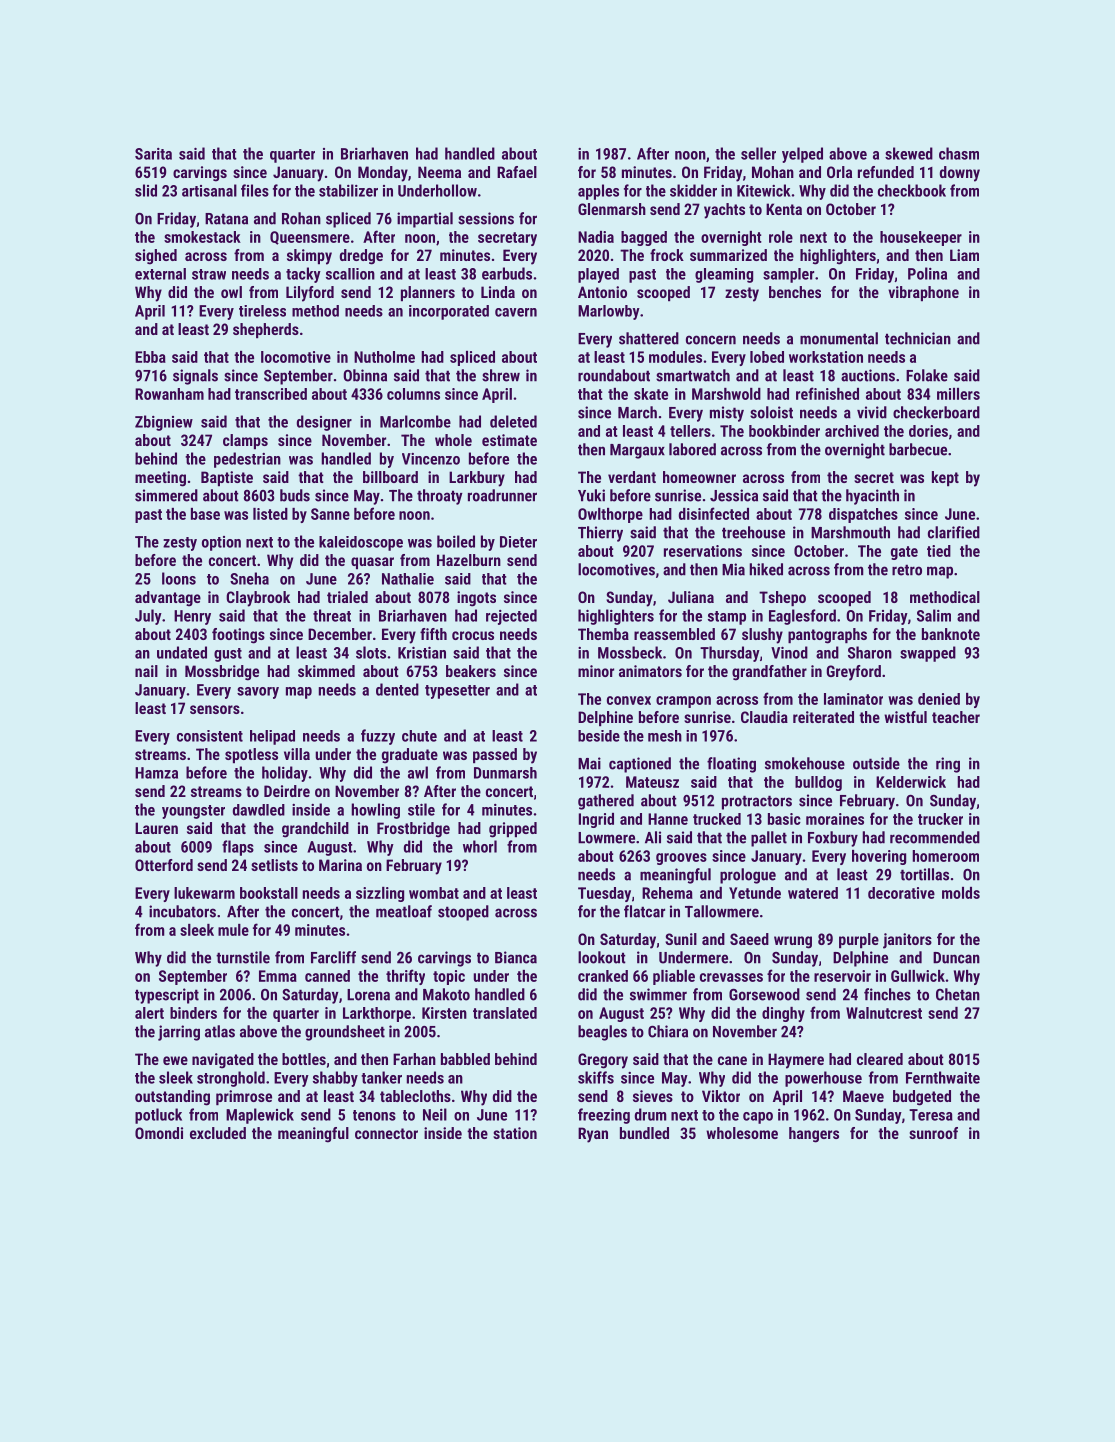 The height and width of the image is (1442, 1115). What do you see at coordinates (486, 218) in the image?
I see `sessions` at bounding box center [486, 218].
